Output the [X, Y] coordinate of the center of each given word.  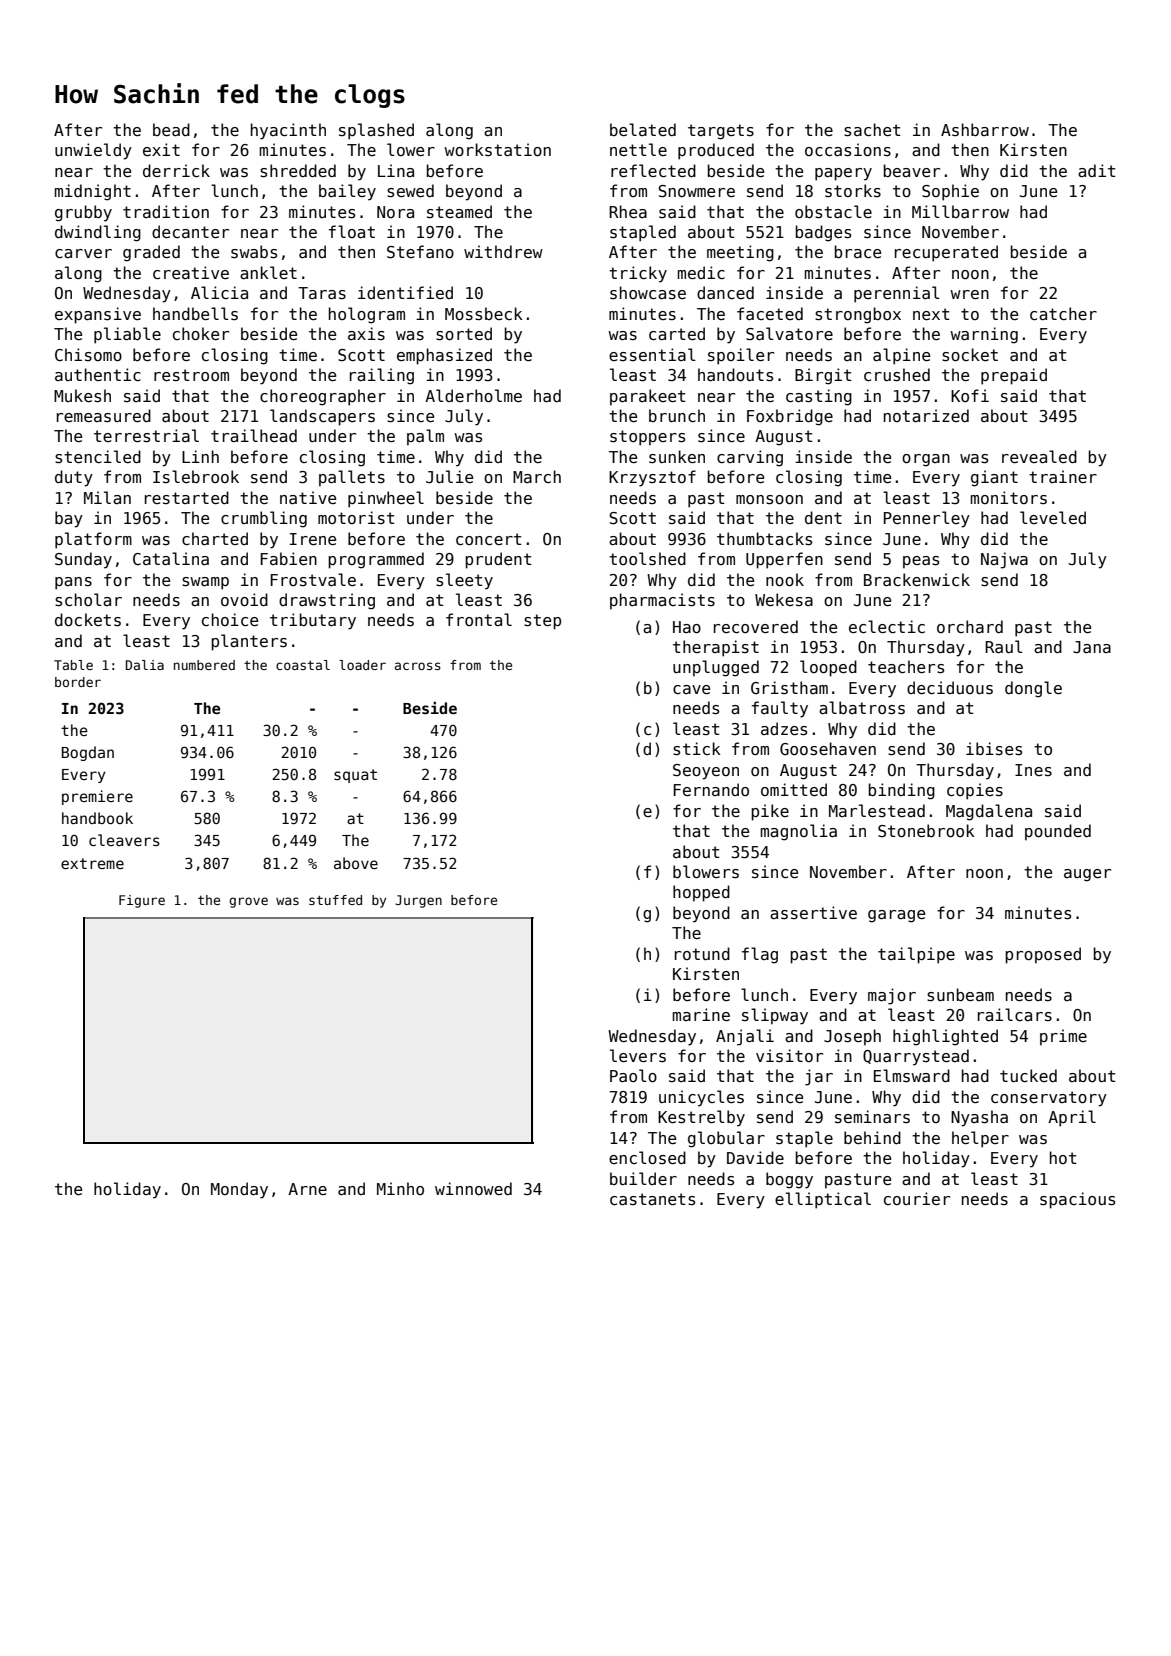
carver [83, 253]
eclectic [887, 626]
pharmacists [662, 601]
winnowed [473, 1188]
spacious [1077, 1200]
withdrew [503, 251]
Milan [107, 497]
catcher [1063, 313]
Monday [239, 1190]
